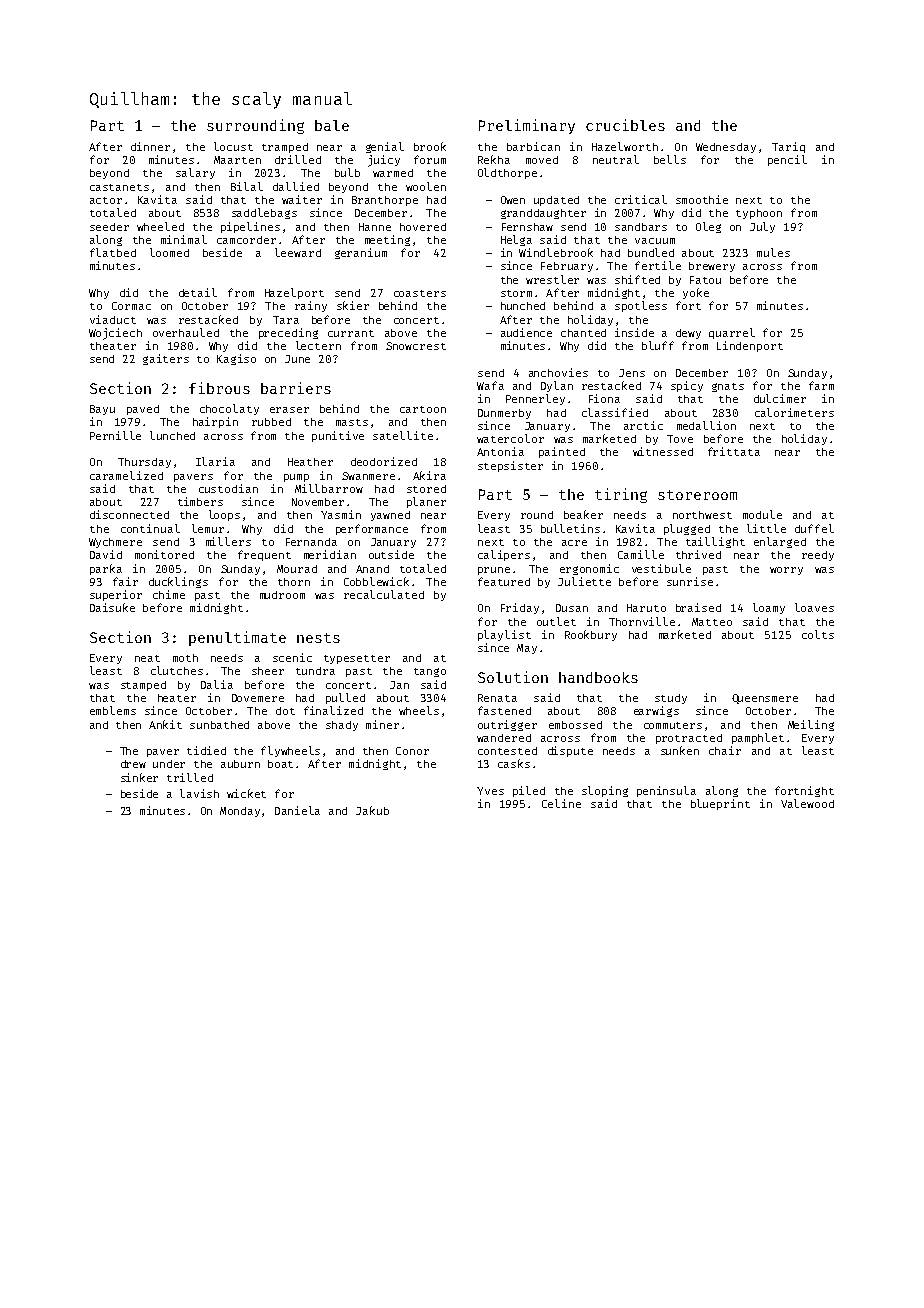 The height and width of the screenshot is (1308, 924). I want to click on crucibles, so click(625, 125).
